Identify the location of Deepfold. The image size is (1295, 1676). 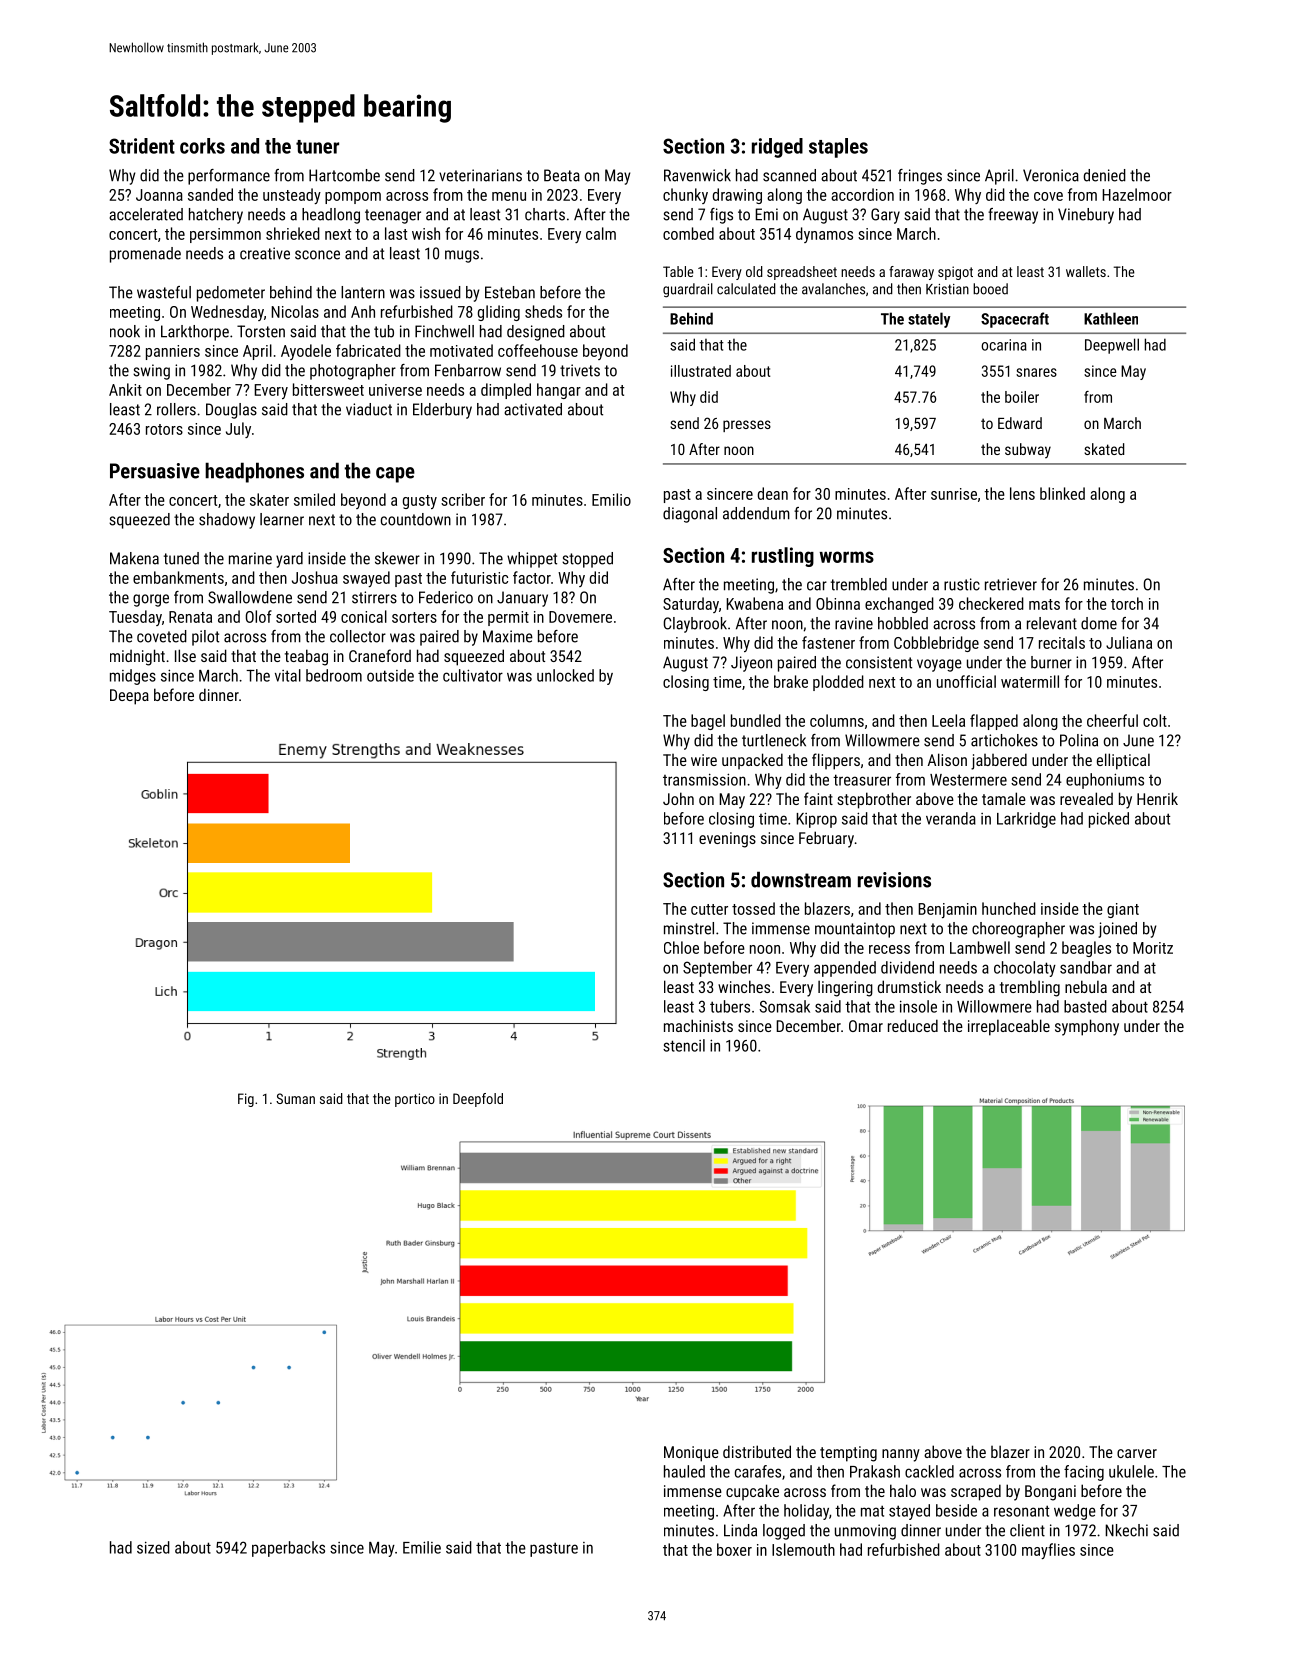
(478, 1100).
